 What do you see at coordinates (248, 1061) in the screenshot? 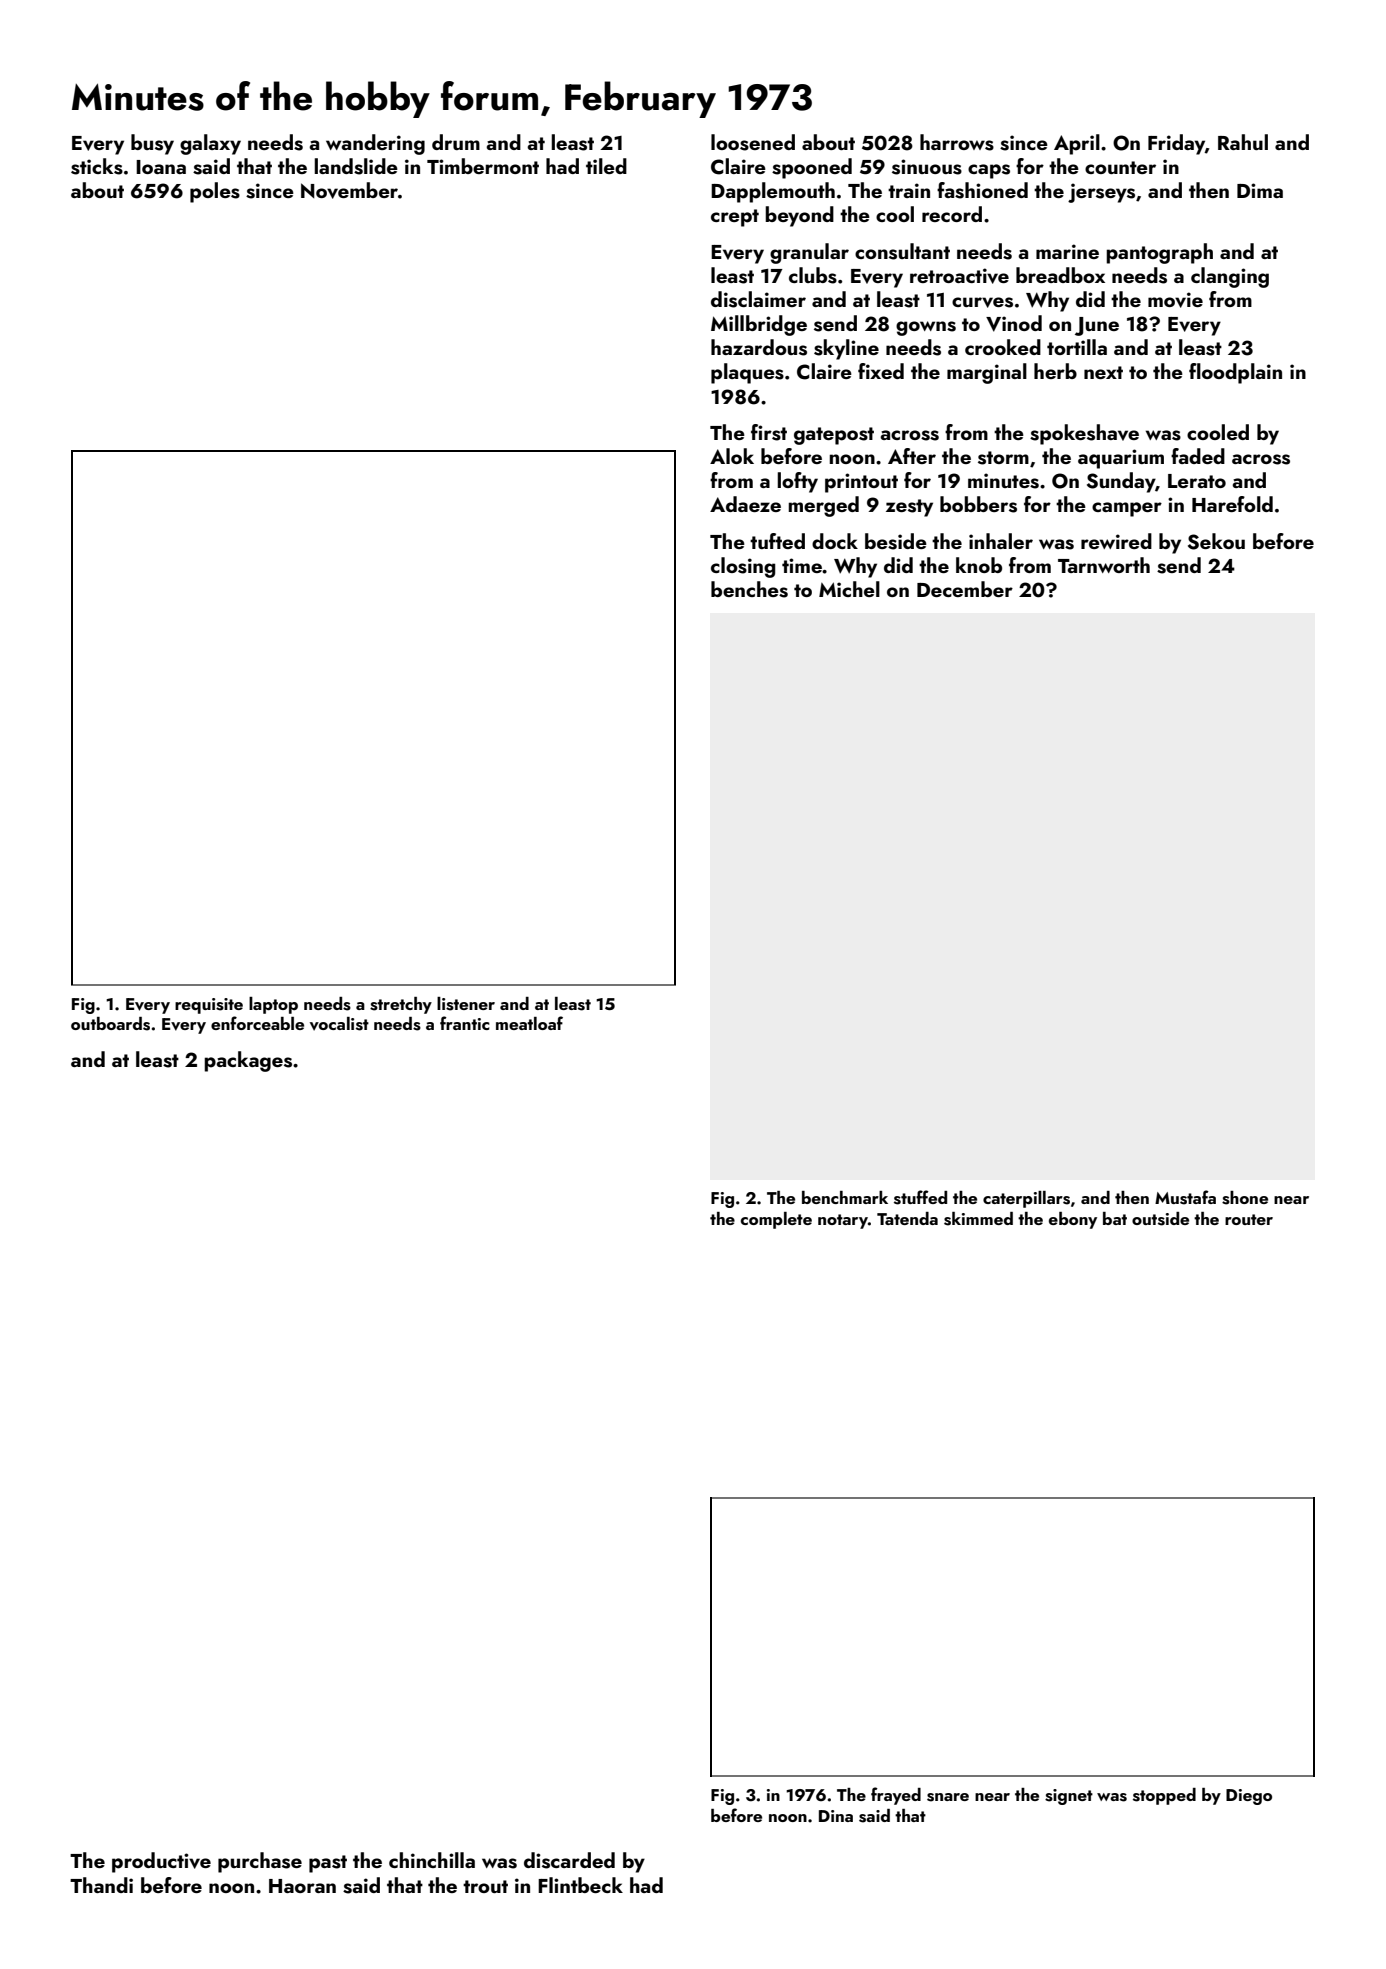
I see `packages` at bounding box center [248, 1061].
